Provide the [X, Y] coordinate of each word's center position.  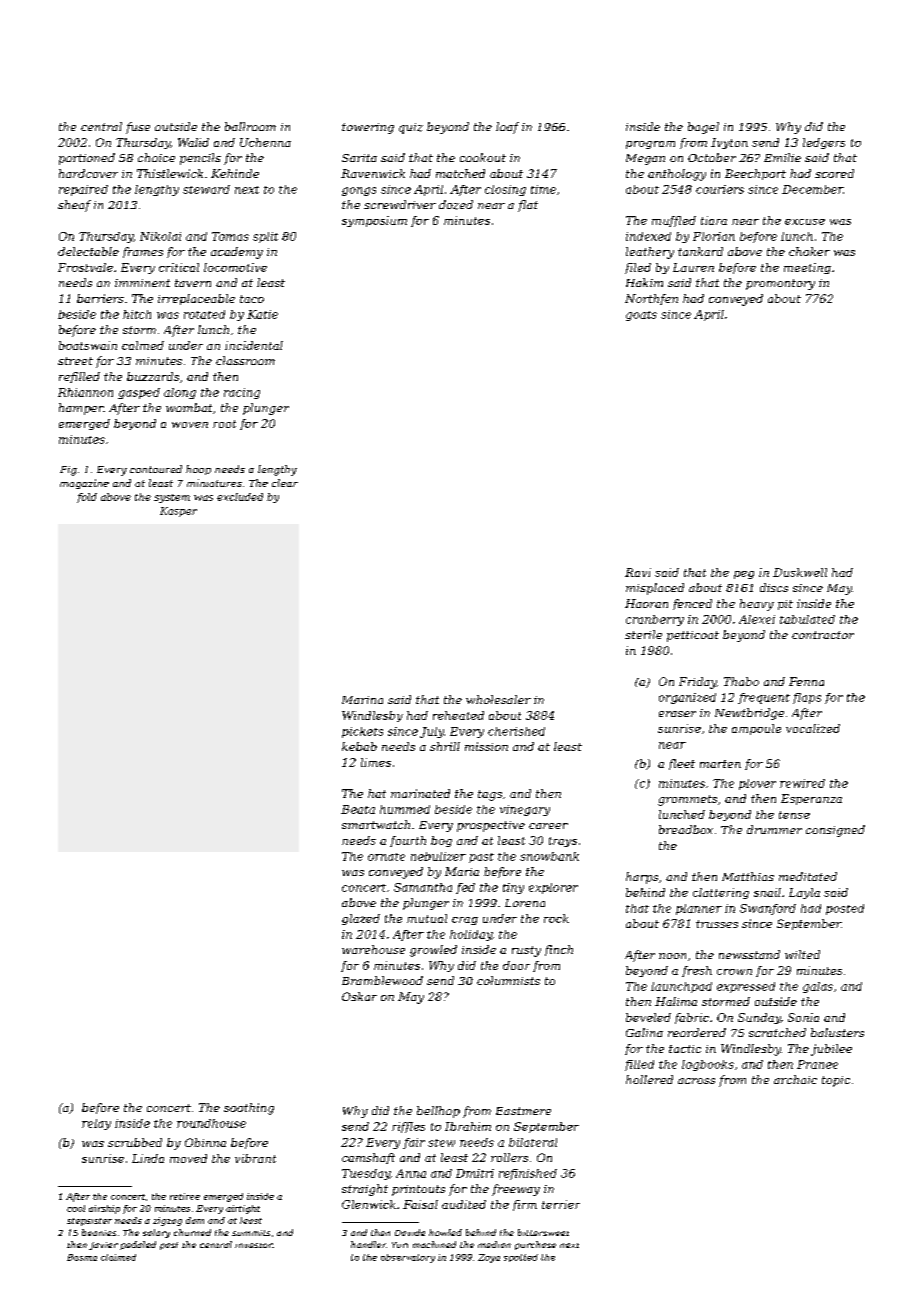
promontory [780, 284]
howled [445, 1232]
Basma [82, 1257]
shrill [445, 746]
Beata [358, 809]
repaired [83, 190]
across [696, 1081]
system [172, 498]
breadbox [686, 829]
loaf [507, 128]
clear [285, 483]
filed [638, 268]
